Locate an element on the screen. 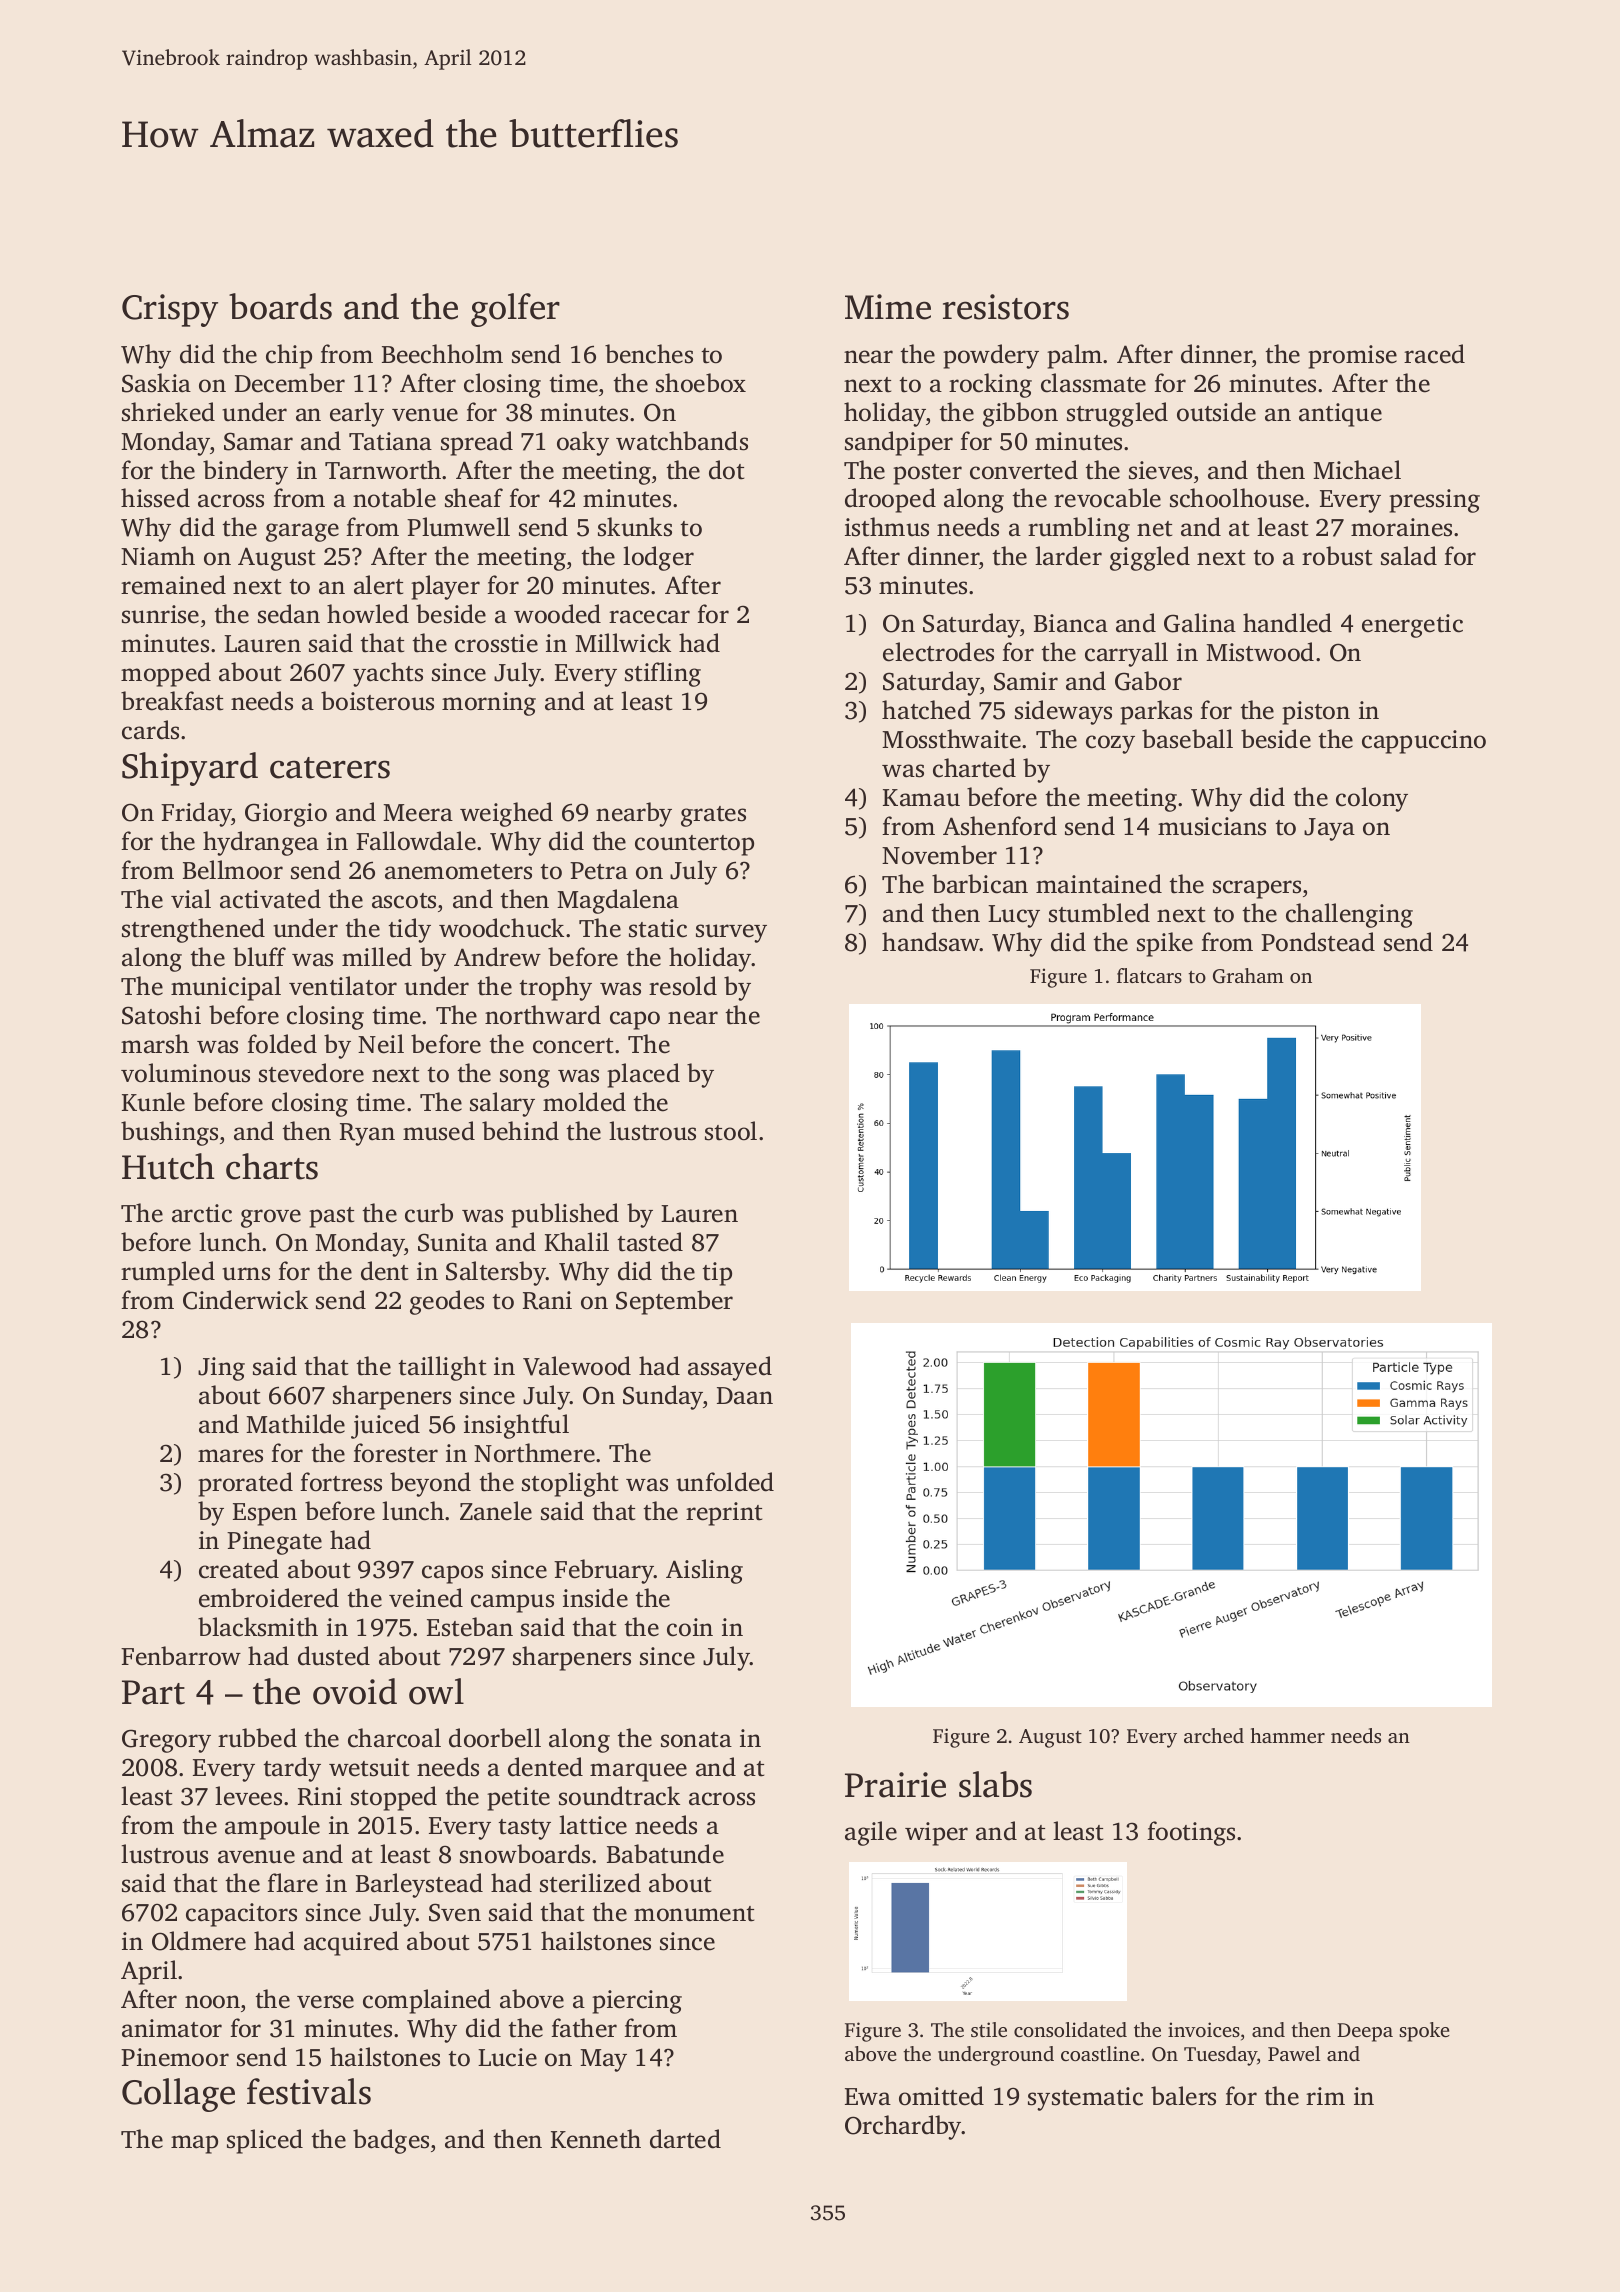 The width and height of the screenshot is (1620, 2292). Aisling is located at coordinates (704, 1571).
